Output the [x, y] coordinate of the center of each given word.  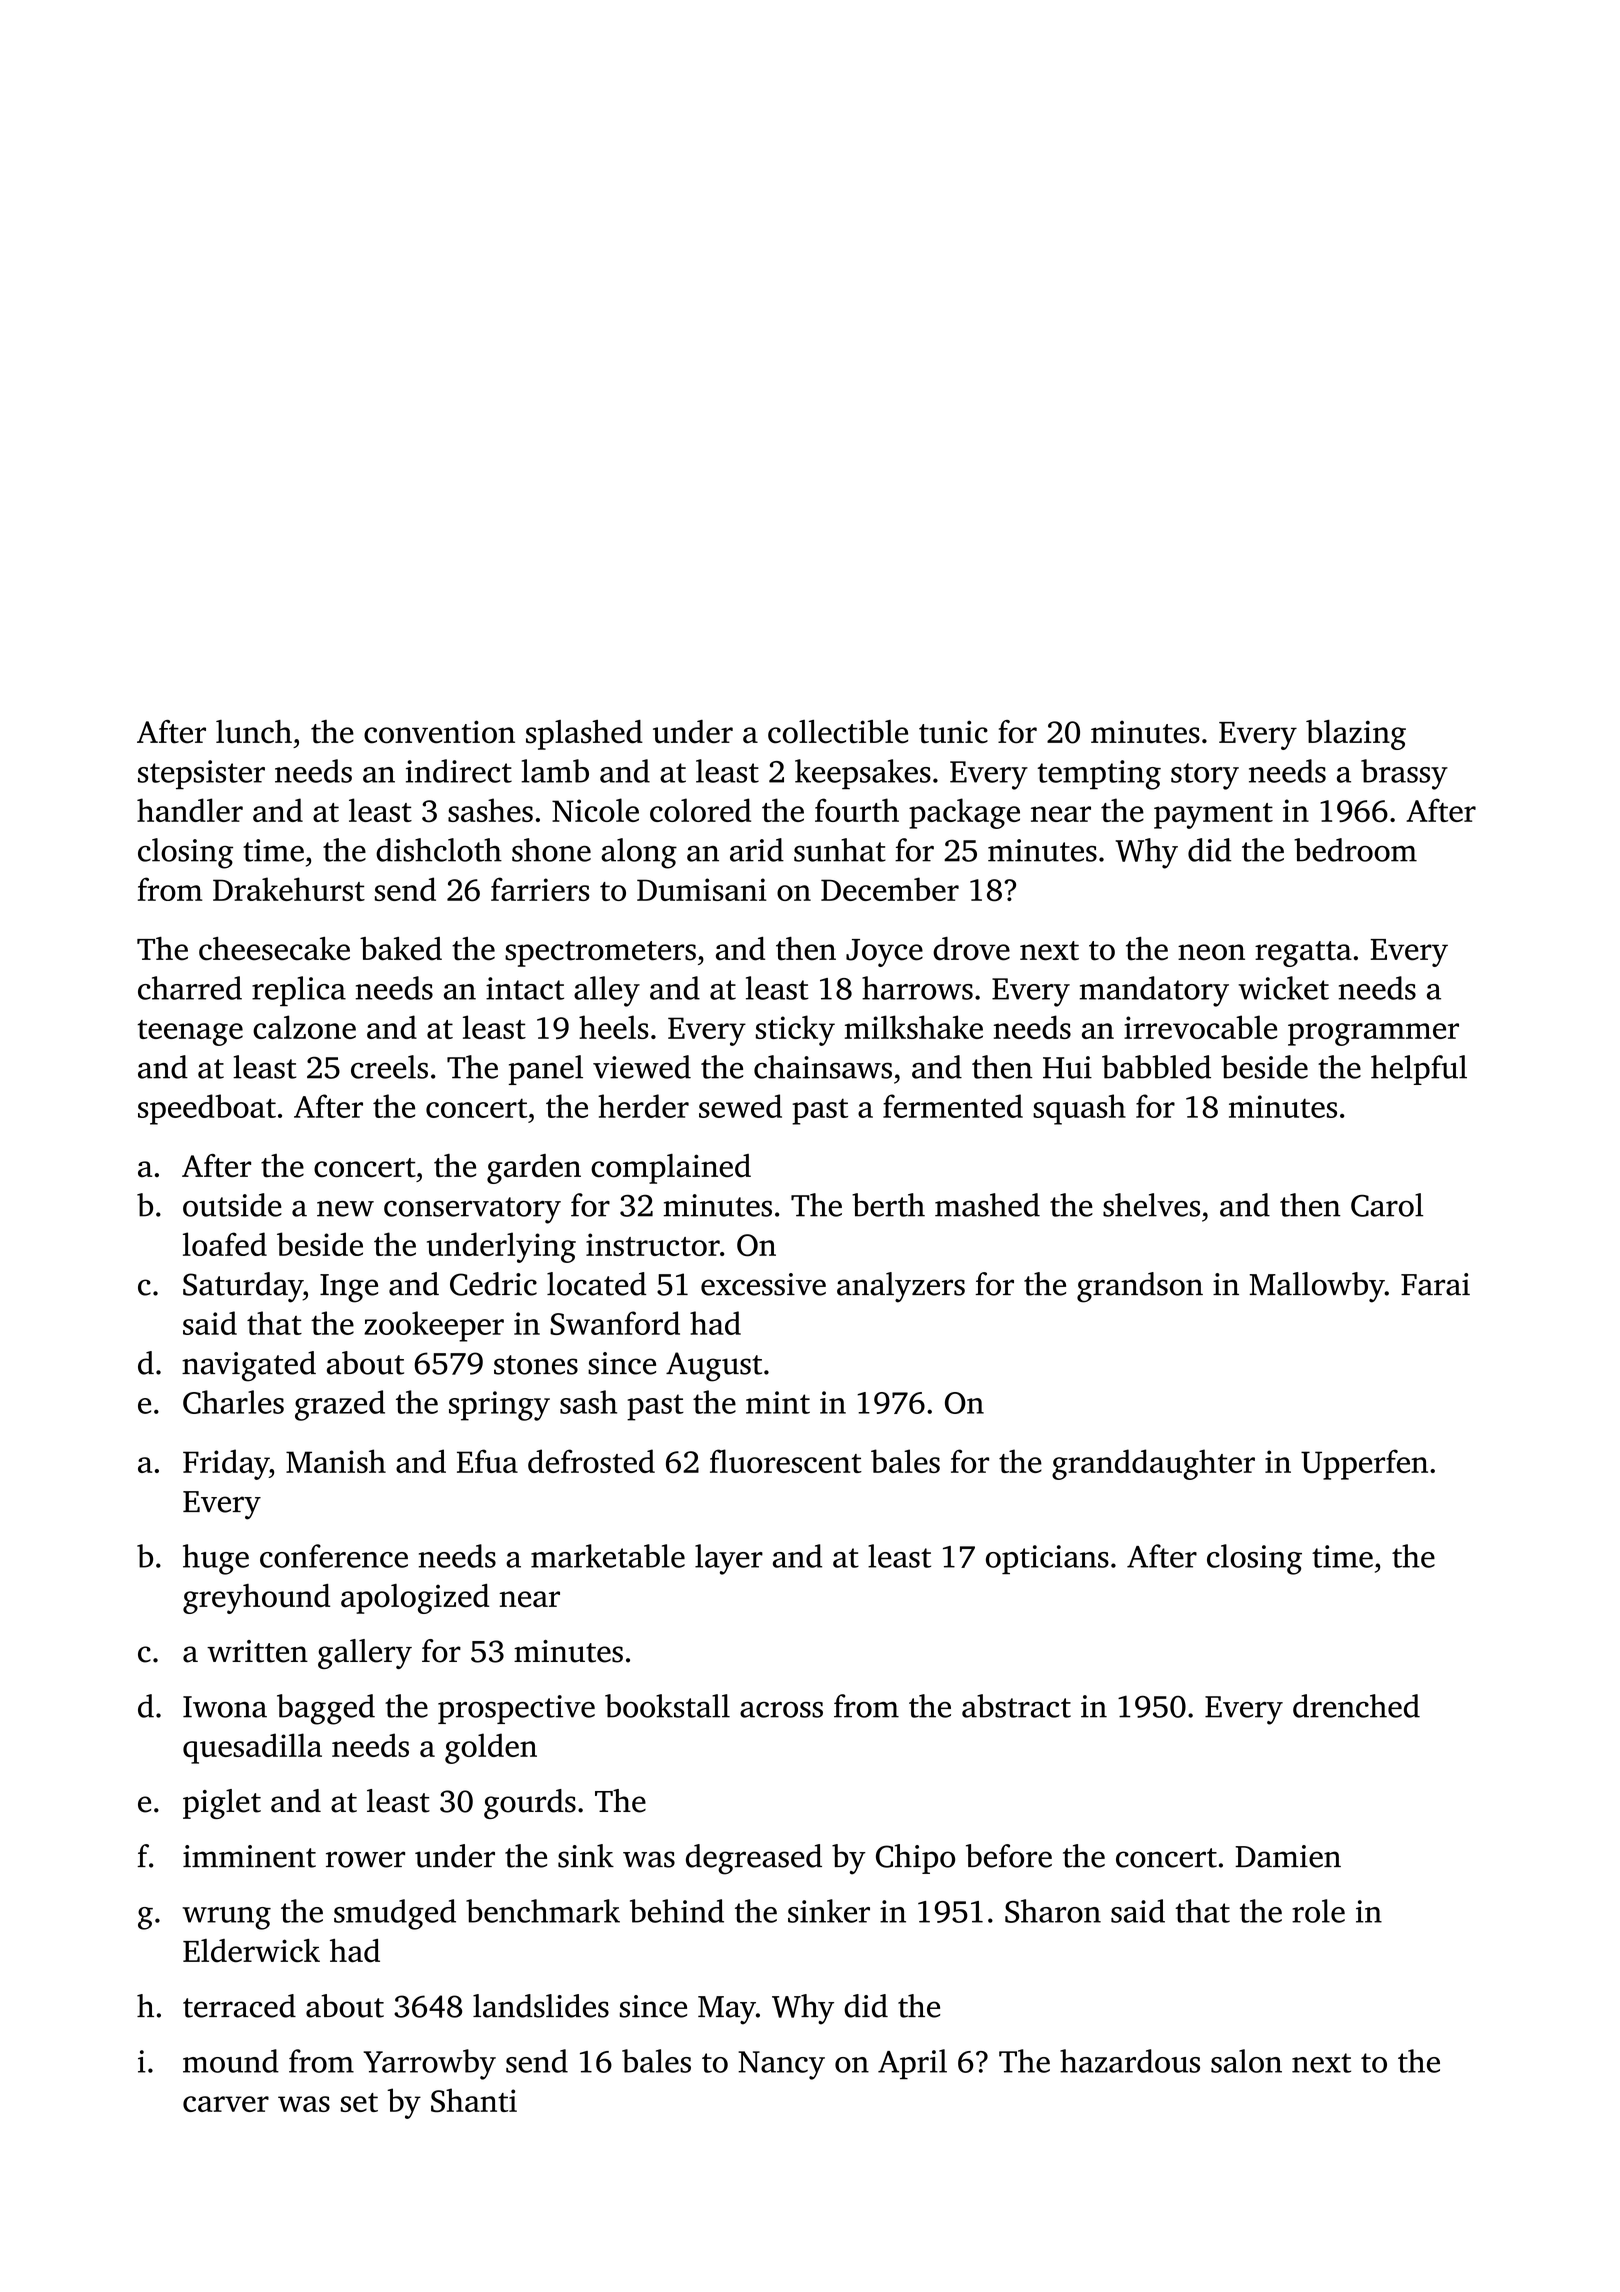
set [359, 2102]
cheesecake [274, 949]
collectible [838, 732]
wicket [1283, 988]
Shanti [474, 2100]
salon [1246, 2061]
